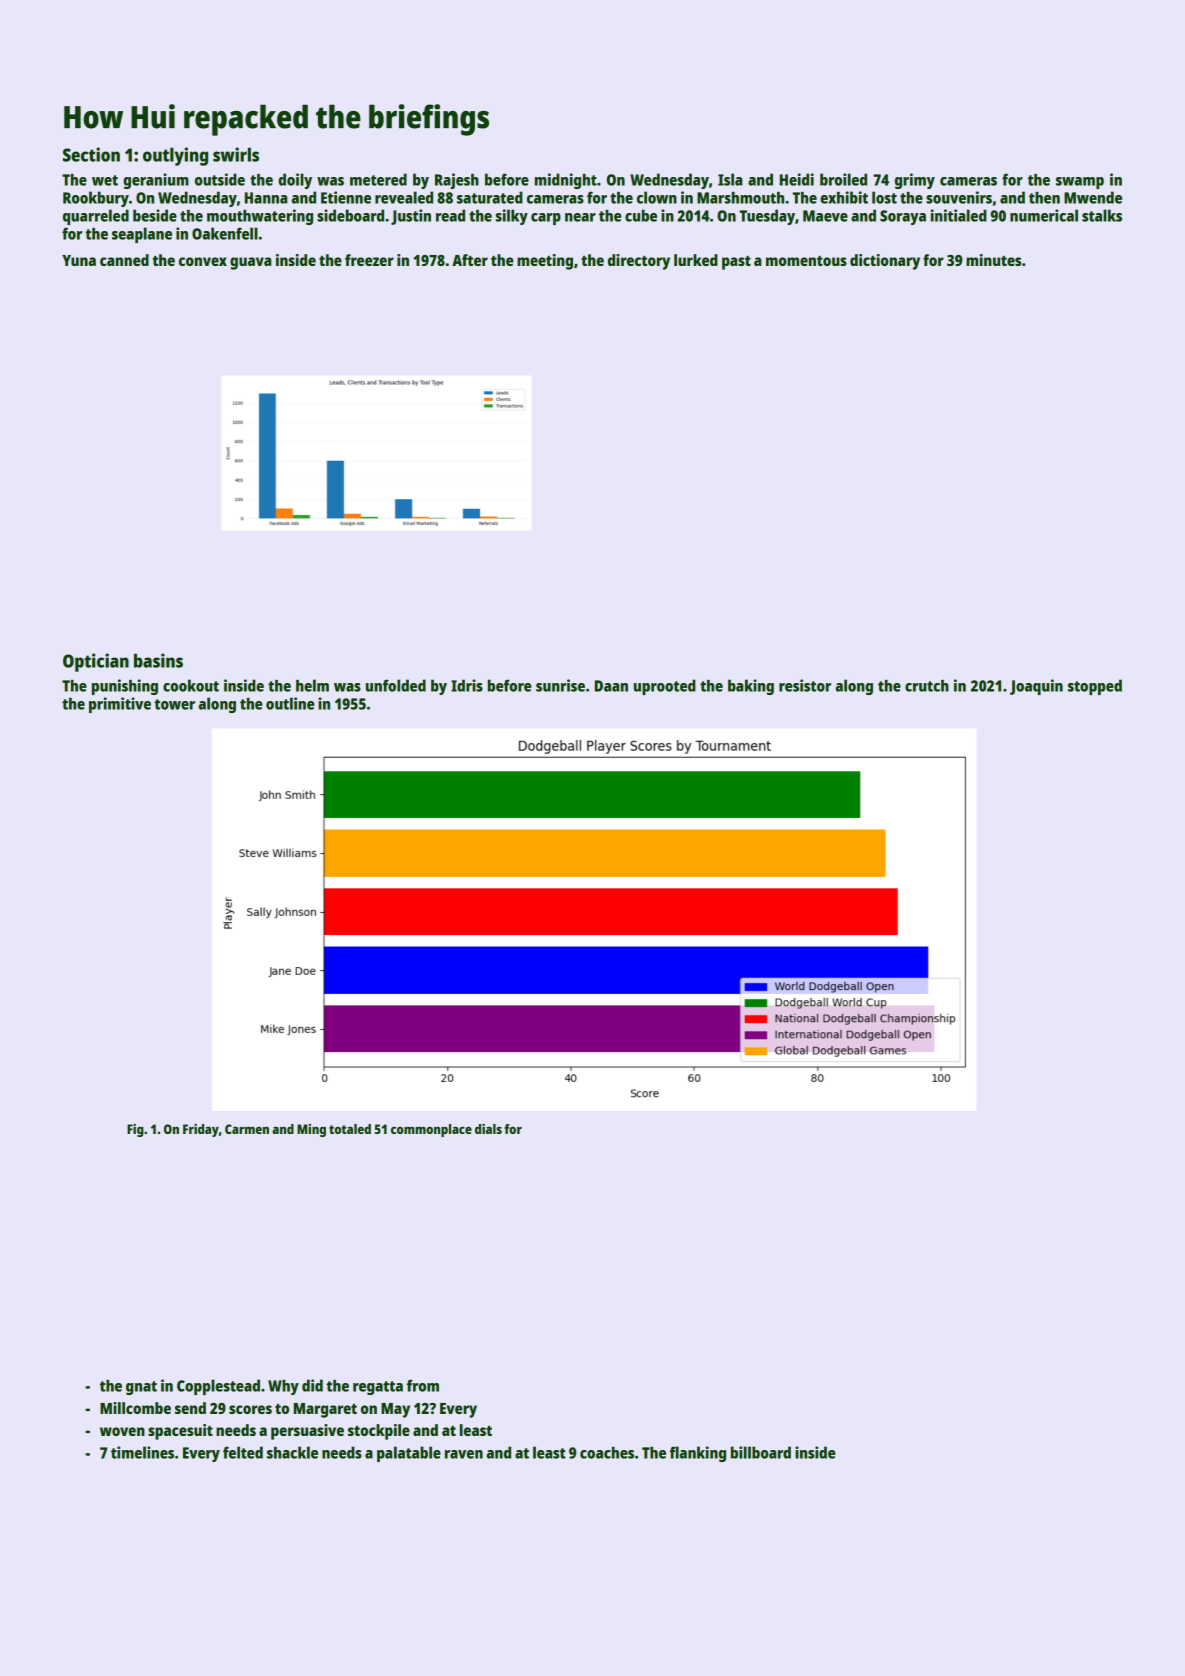 The width and height of the screenshot is (1185, 1676). What do you see at coordinates (369, 260) in the screenshot?
I see `freezer` at bounding box center [369, 260].
